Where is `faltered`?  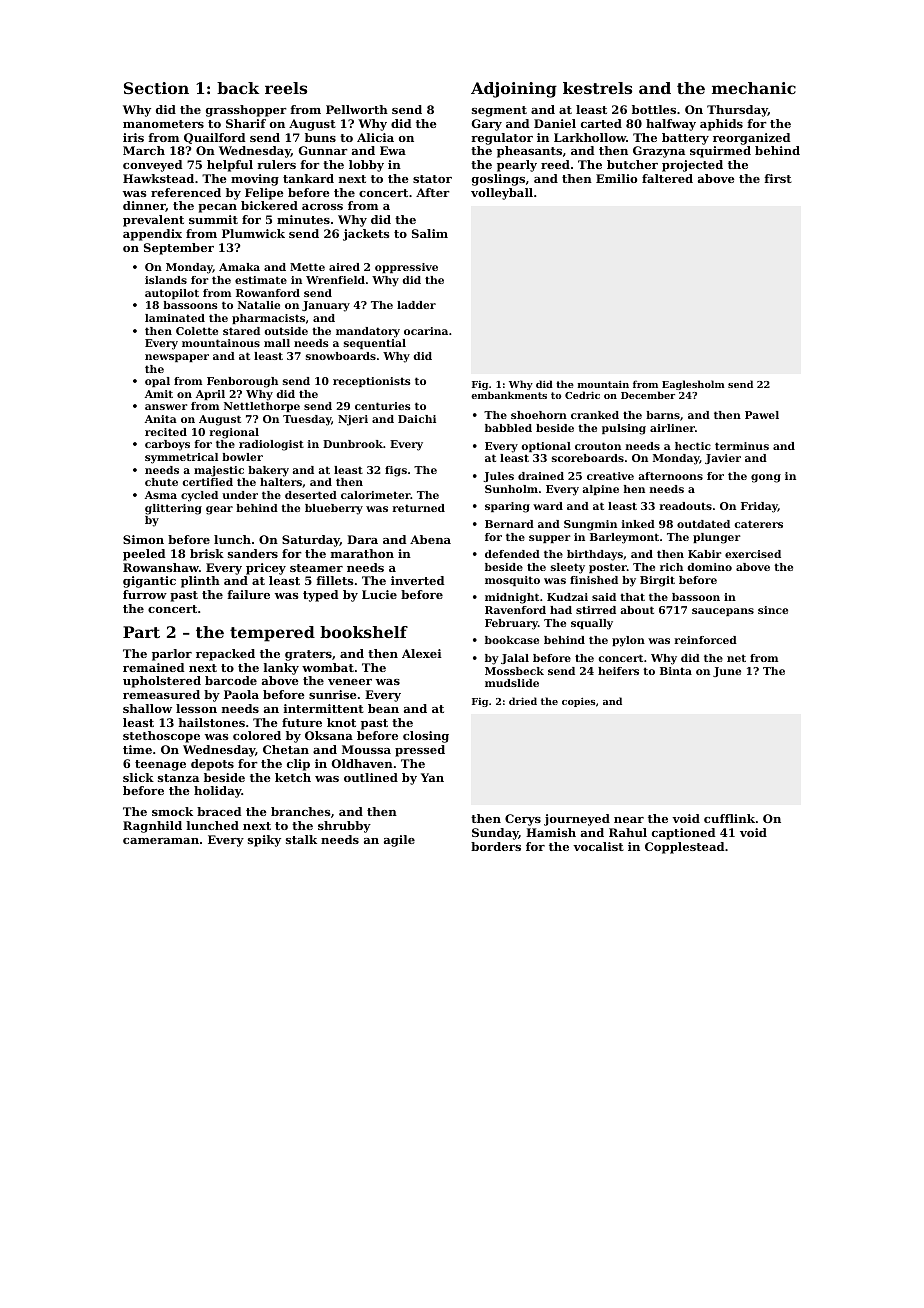
faltered is located at coordinates (667, 178).
